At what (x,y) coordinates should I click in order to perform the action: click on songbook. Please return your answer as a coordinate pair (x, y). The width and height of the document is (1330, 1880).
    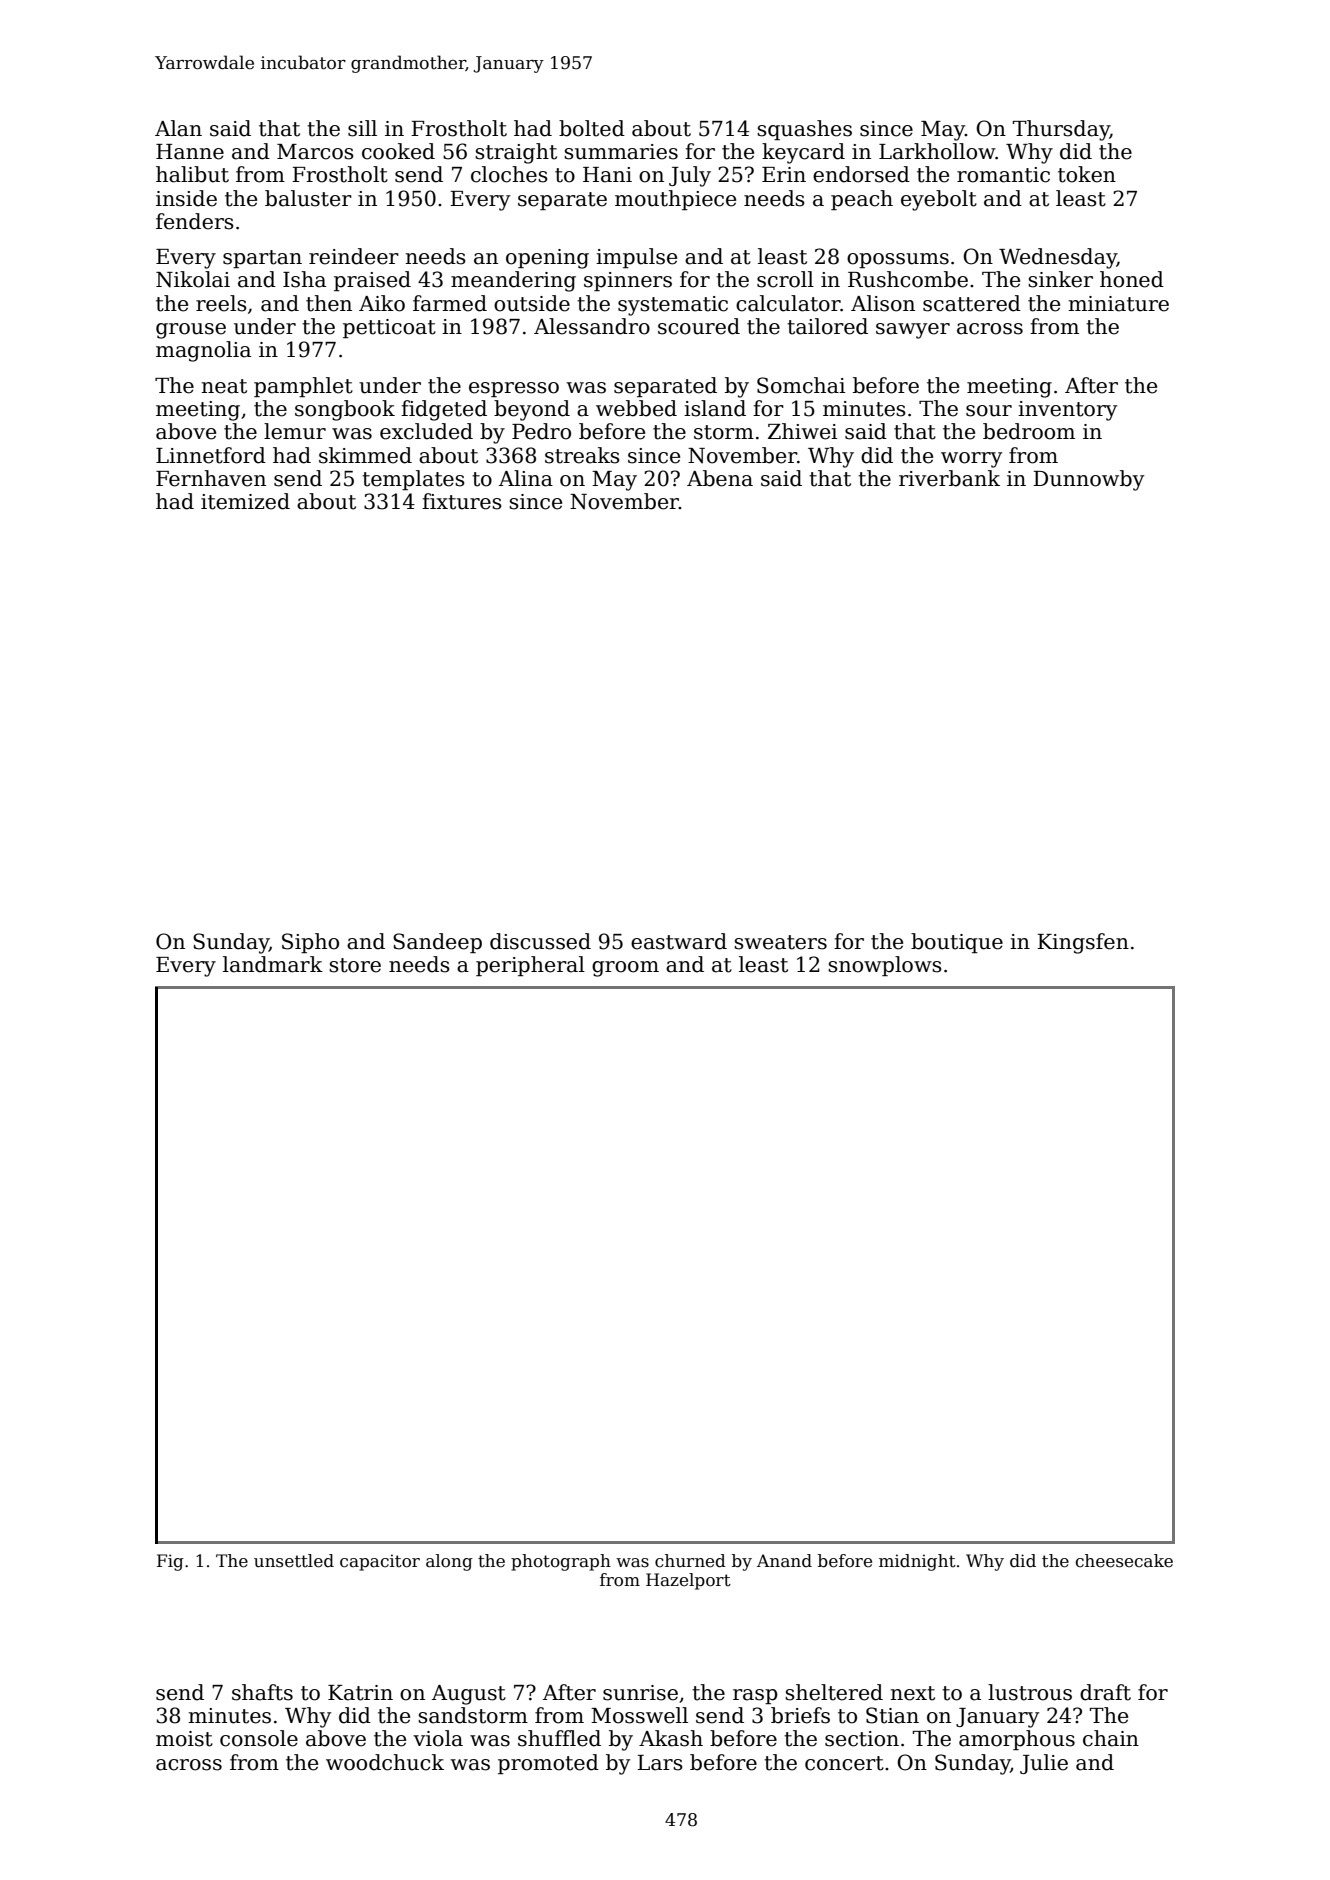
    Looking at the image, I should click on (345, 410).
